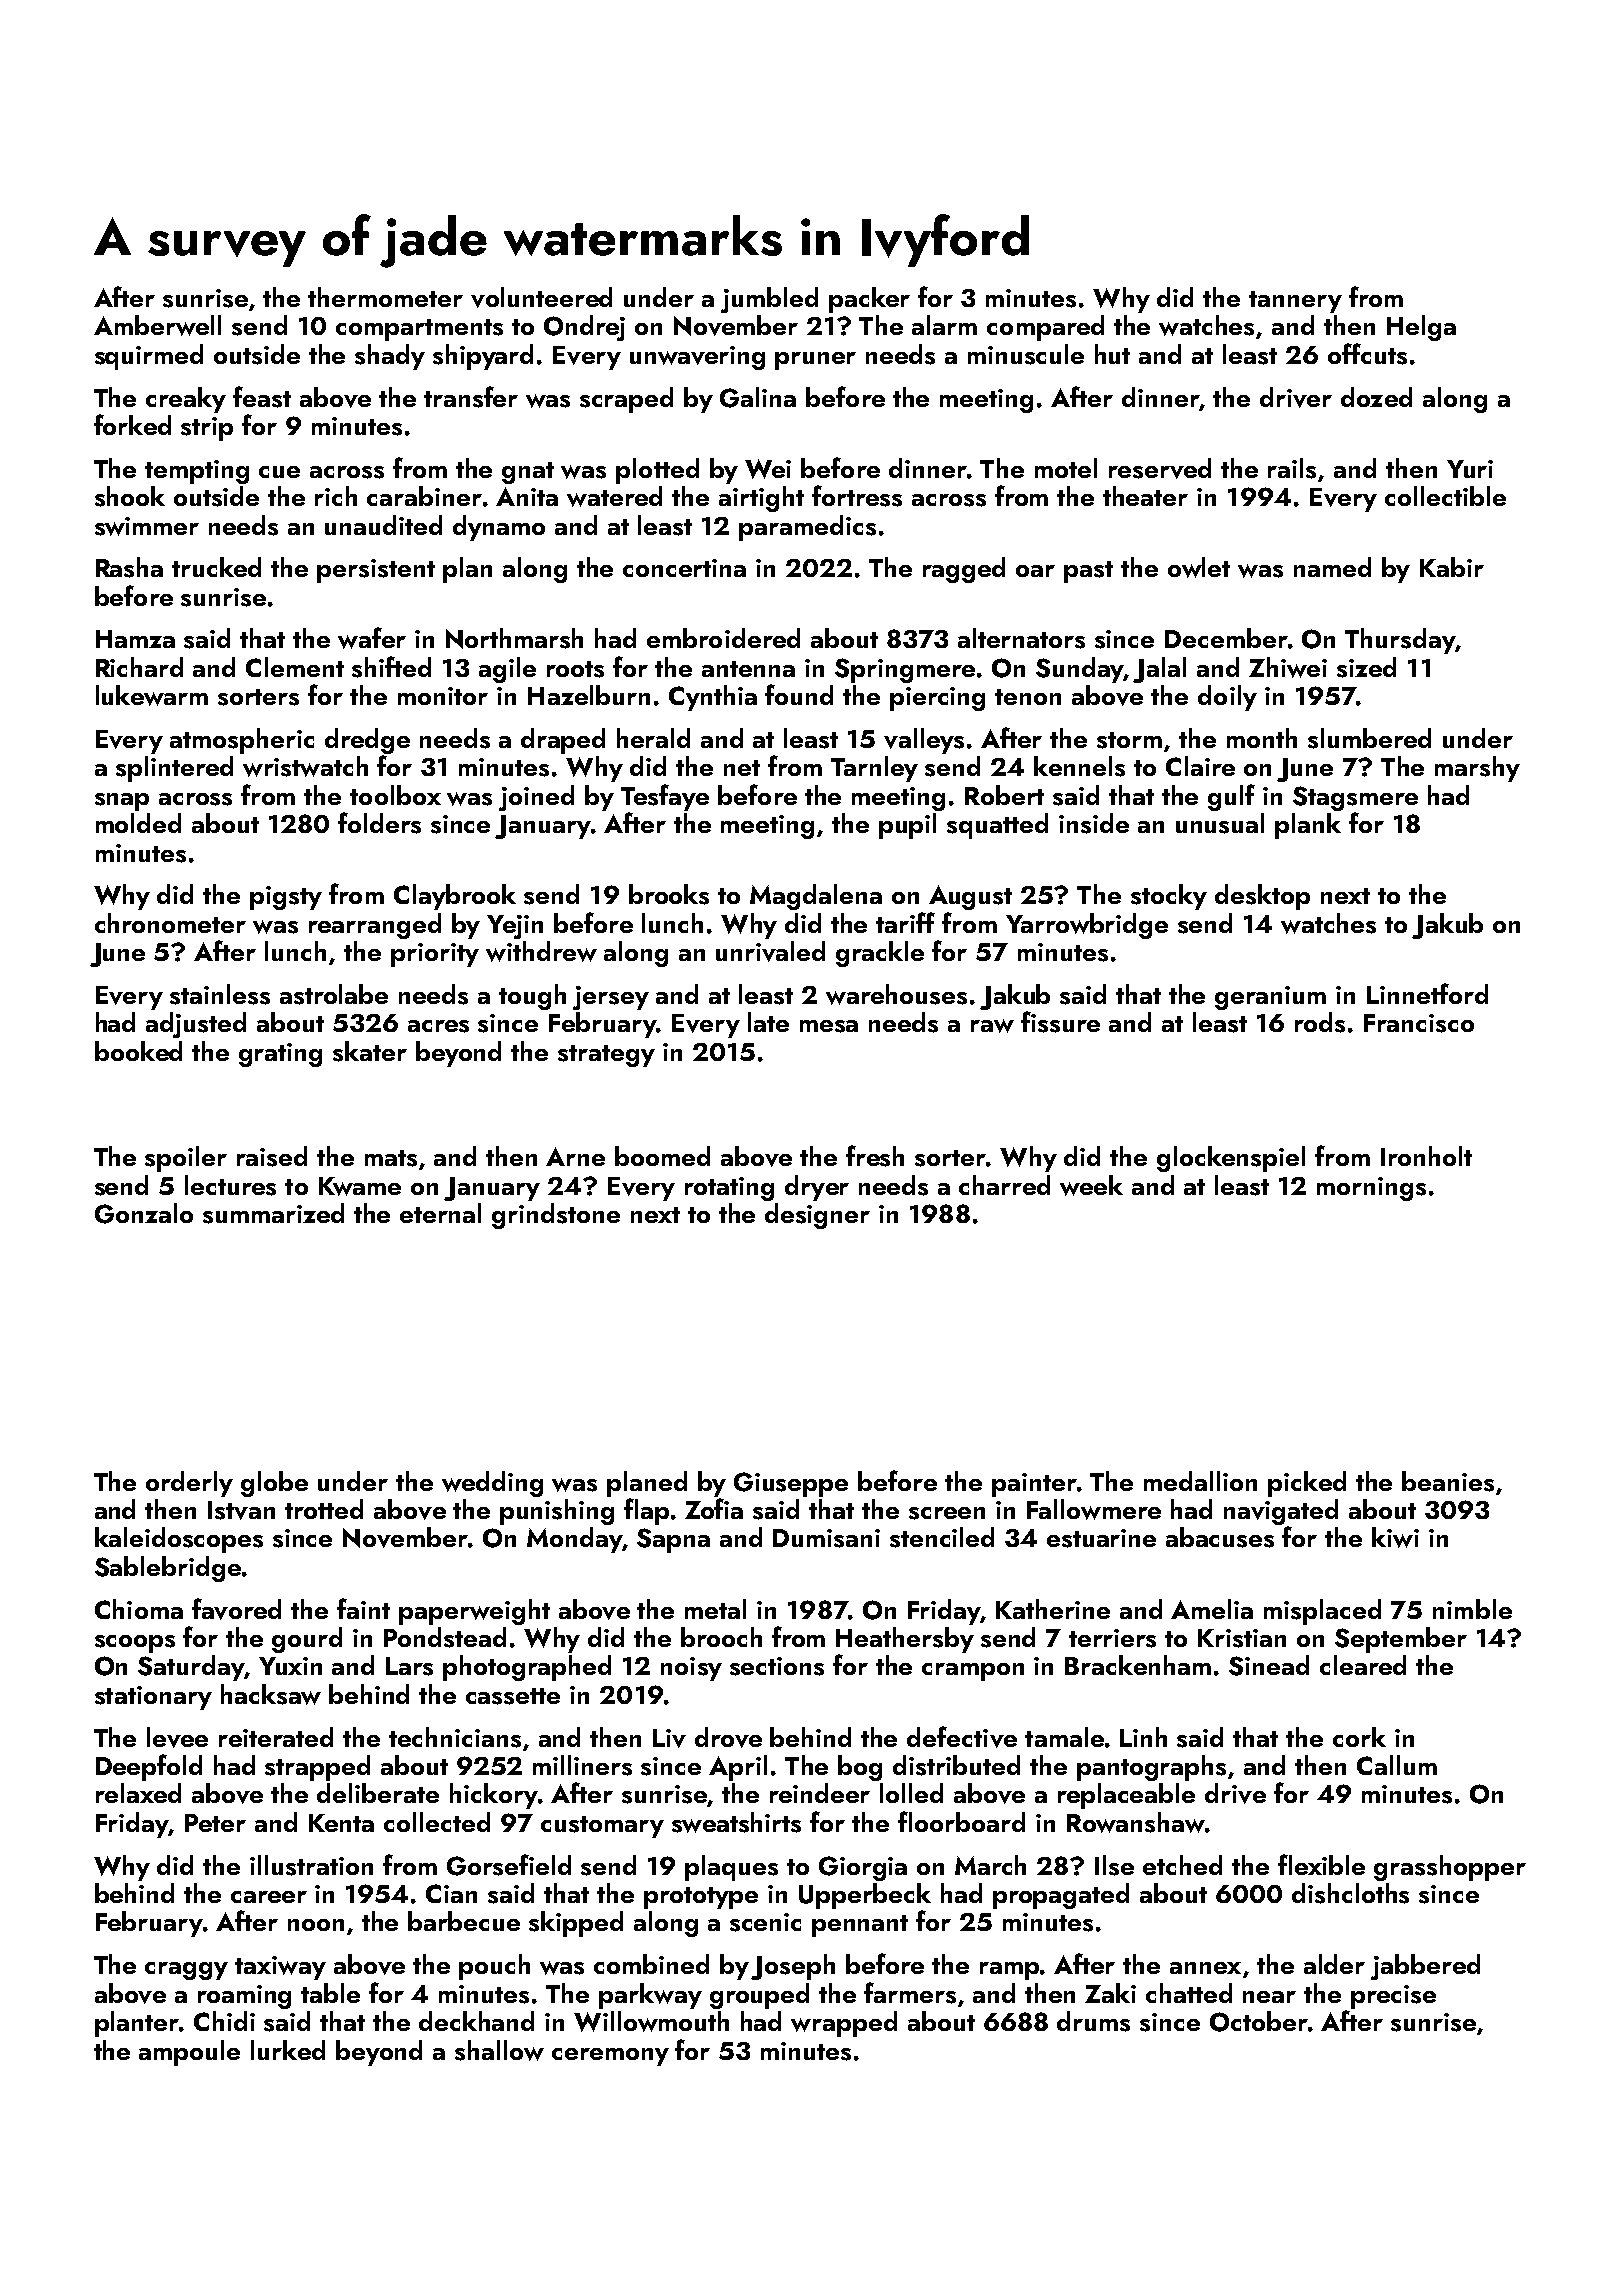 This screenshot has height=2292, width=1620. What do you see at coordinates (1262, 897) in the screenshot?
I see `desktop` at bounding box center [1262, 897].
